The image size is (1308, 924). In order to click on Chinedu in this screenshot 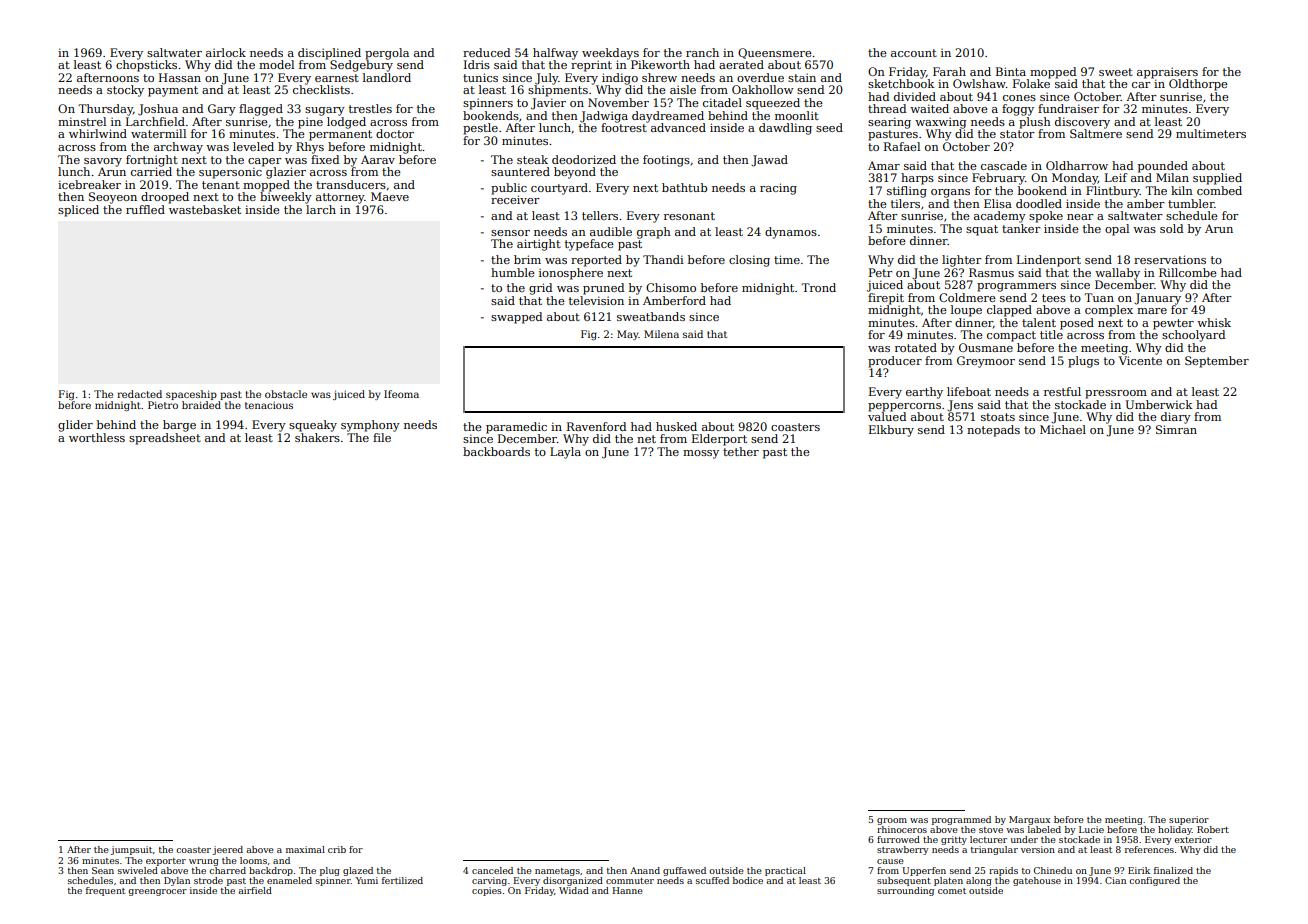, I will do `click(1053, 870)`.
